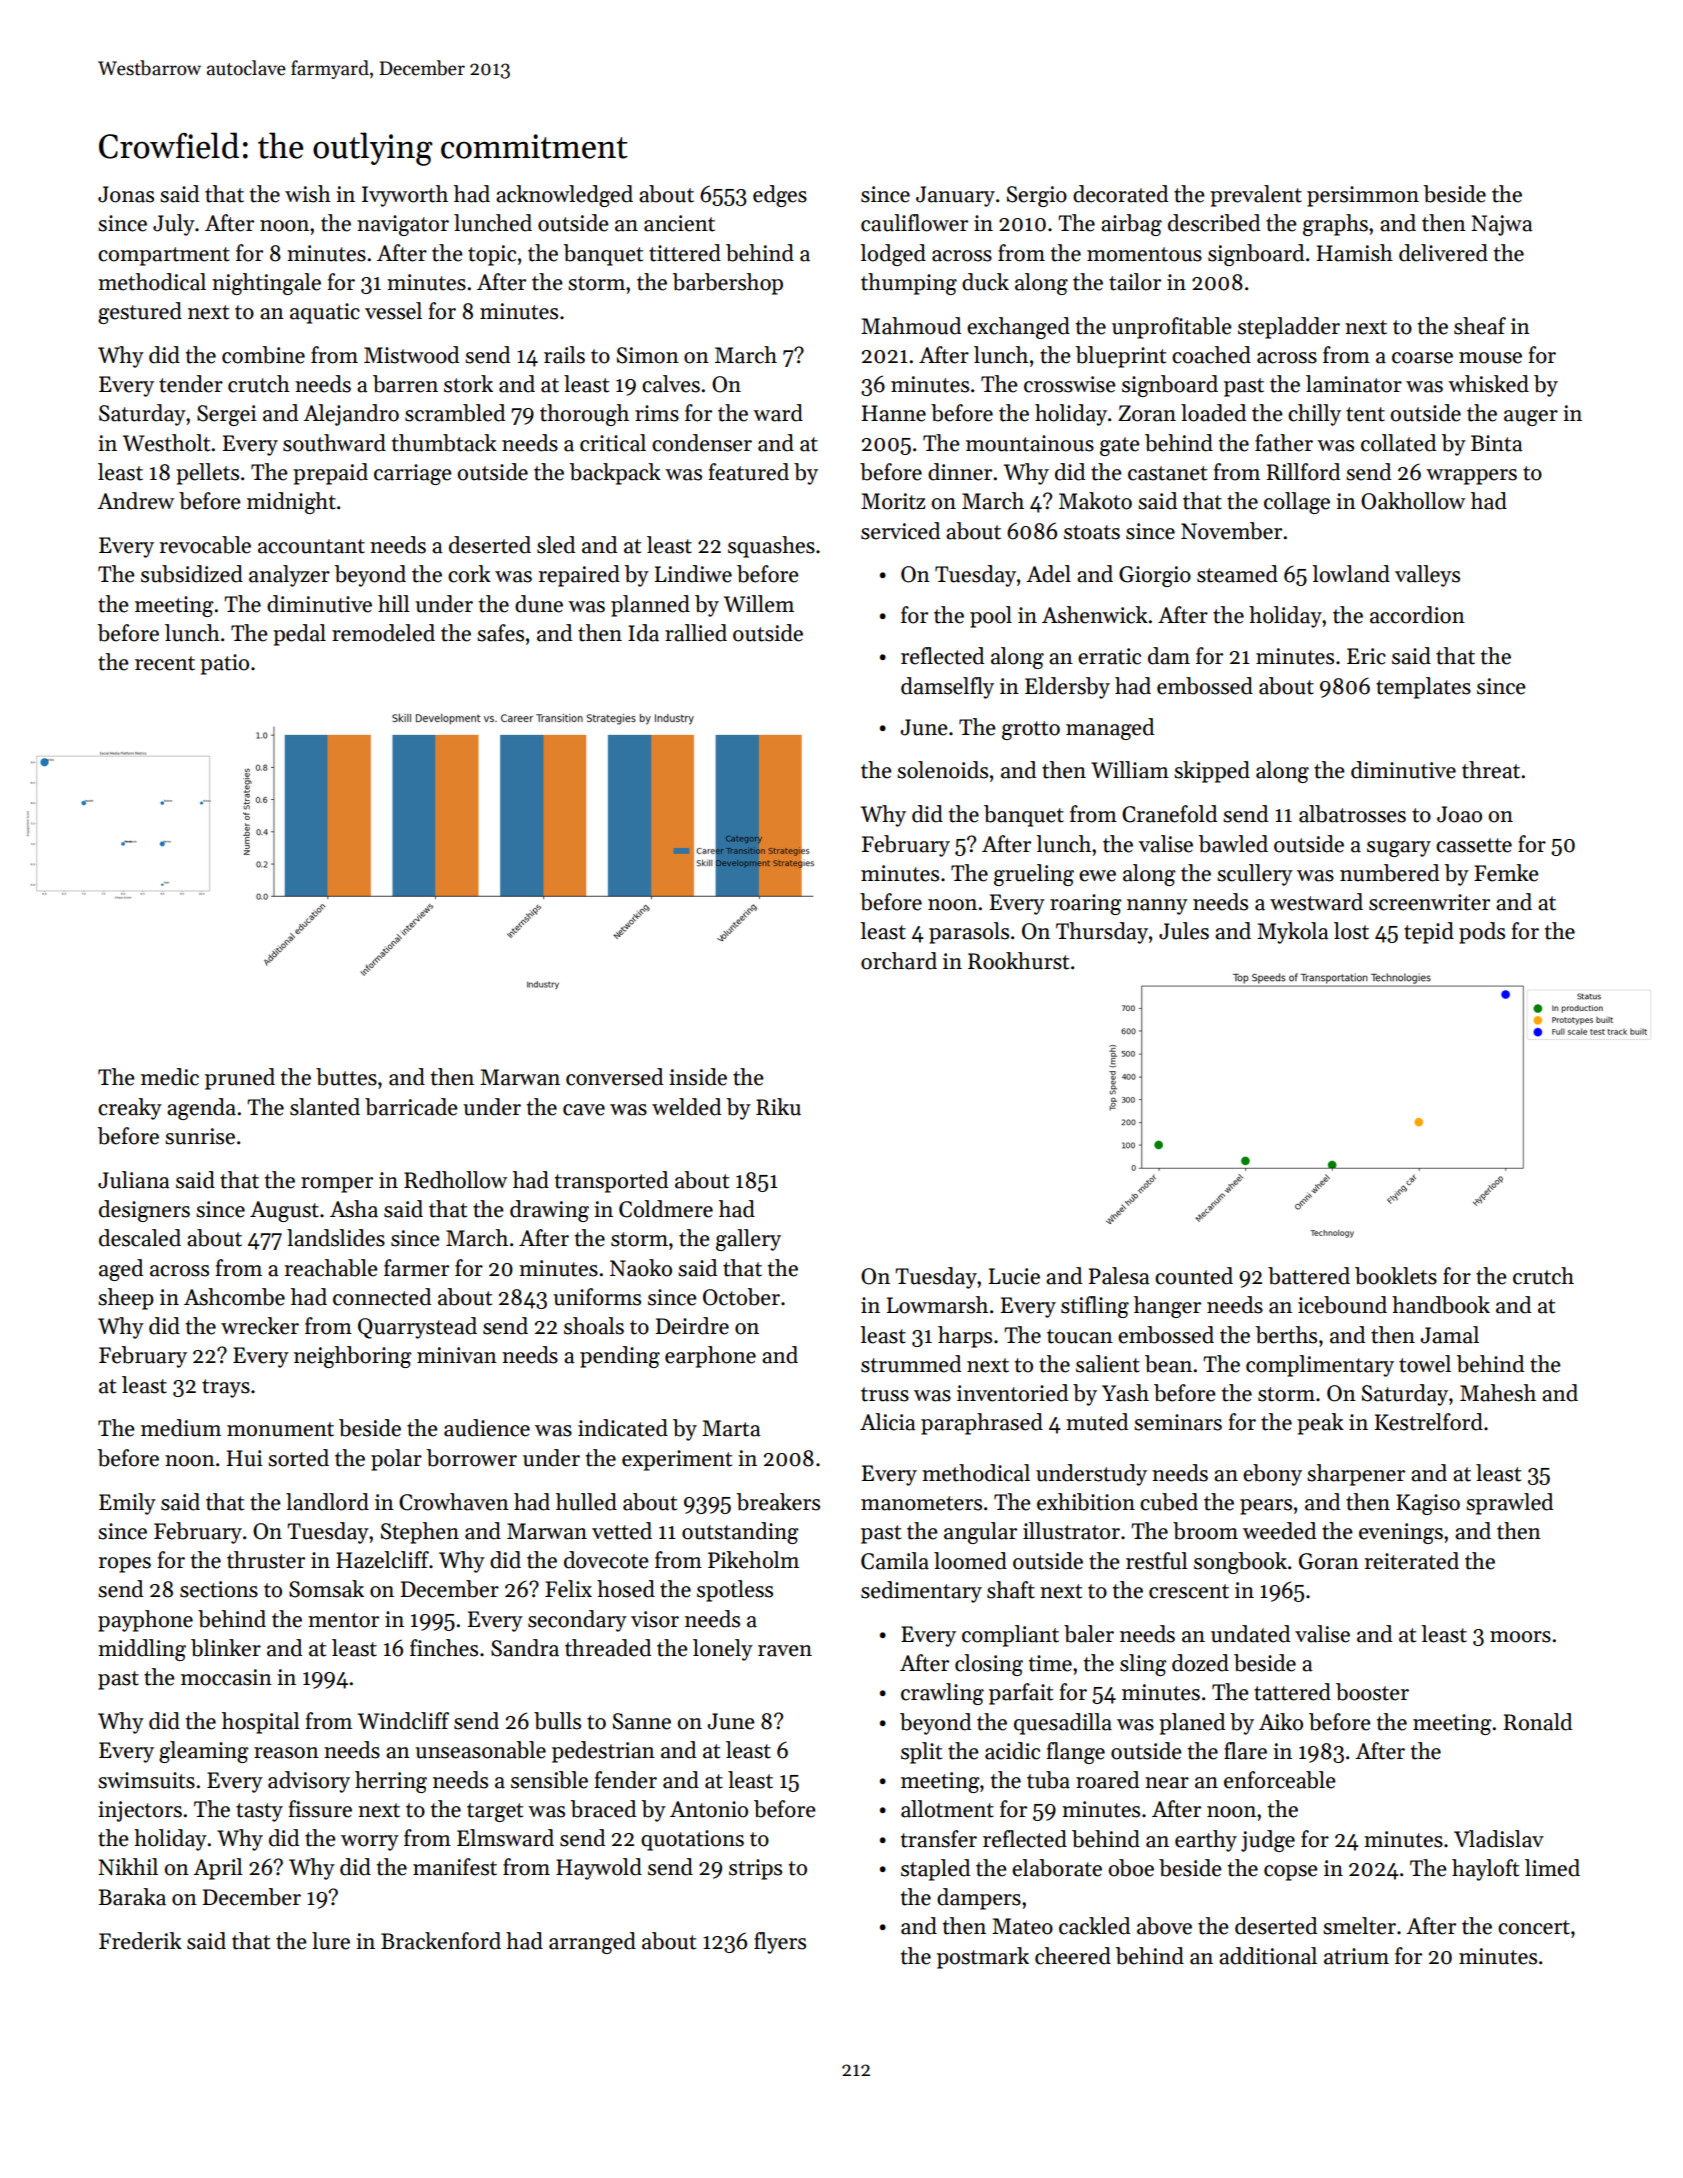 The image size is (1683, 2178). Describe the element at coordinates (140, 1941) in the screenshot. I see `Frederik` at that location.
